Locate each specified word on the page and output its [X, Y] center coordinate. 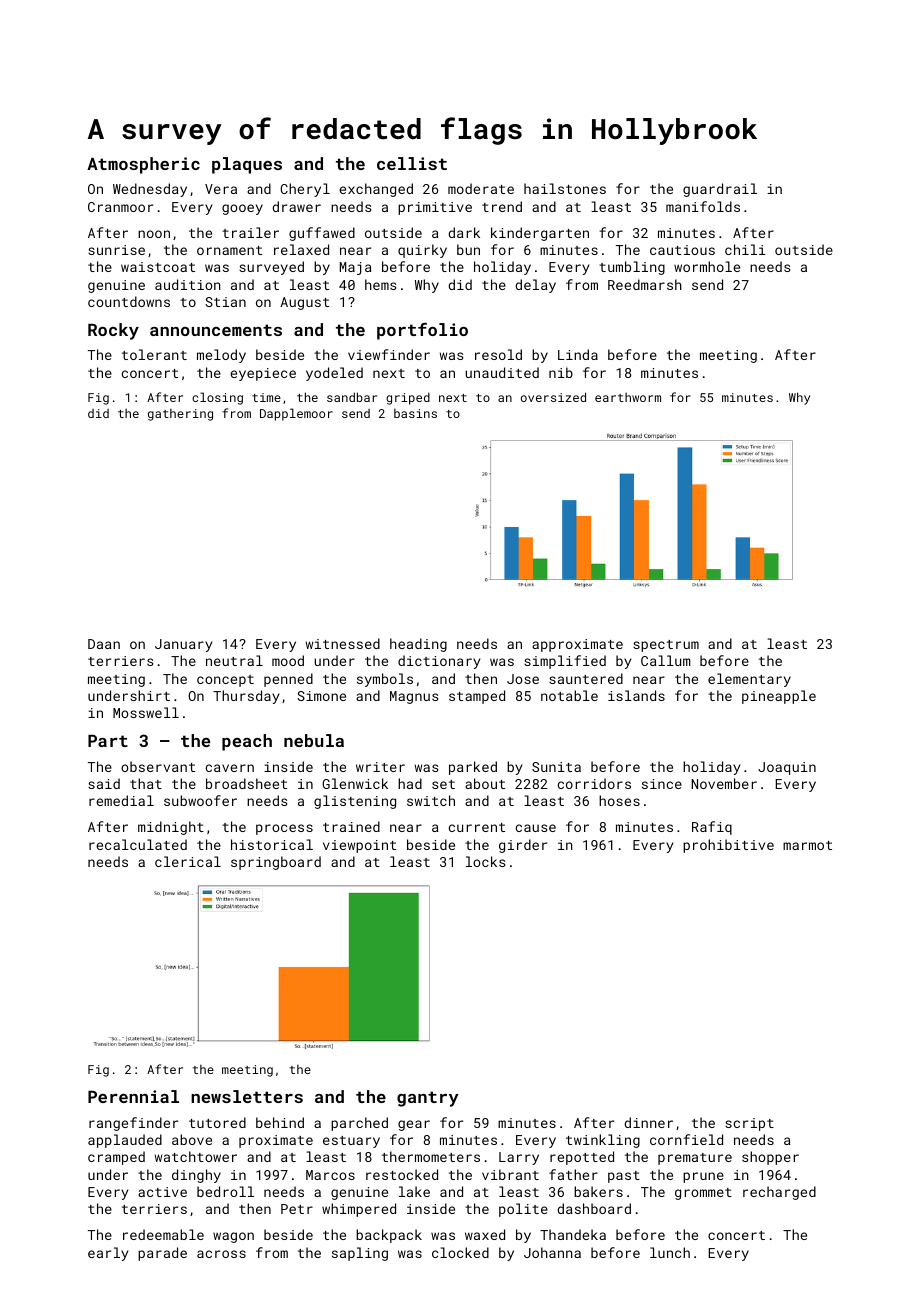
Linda [578, 354]
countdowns [129, 301]
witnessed [343, 643]
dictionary [439, 662]
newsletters [247, 1096]
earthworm [628, 397]
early [108, 1254]
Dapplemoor [296, 414]
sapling [360, 1254]
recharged [779, 1193]
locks [485, 861]
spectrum [666, 646]
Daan [104, 644]
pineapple [779, 697]
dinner [648, 1122]
